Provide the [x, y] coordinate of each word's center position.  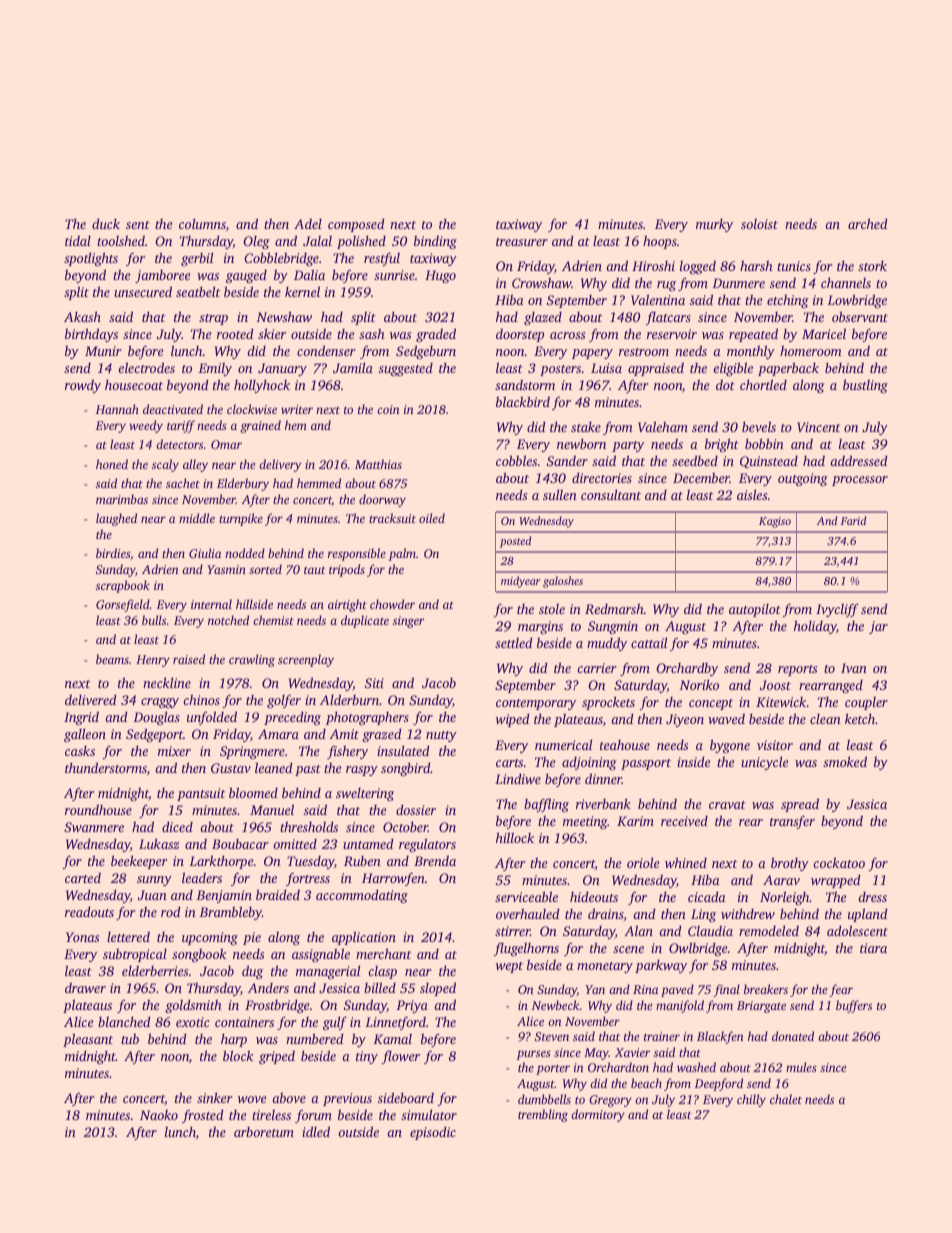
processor [860, 481]
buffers [854, 1006]
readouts [89, 911]
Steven [552, 1036]
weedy [146, 426]
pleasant [88, 1040]
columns [202, 223]
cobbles [516, 460]
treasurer [522, 242]
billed [380, 987]
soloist [759, 223]
